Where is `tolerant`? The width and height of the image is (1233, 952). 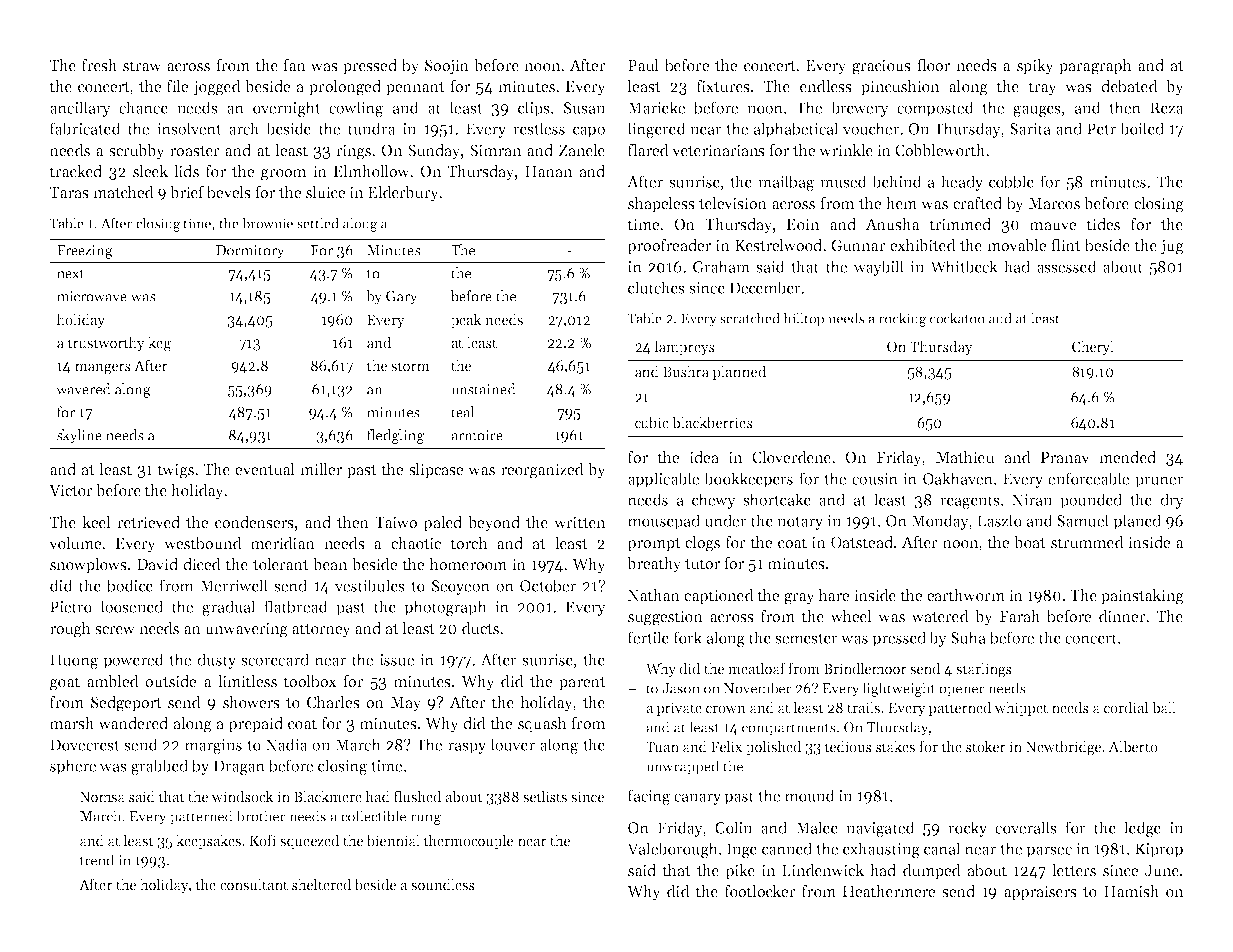
tolerant is located at coordinates (281, 564).
